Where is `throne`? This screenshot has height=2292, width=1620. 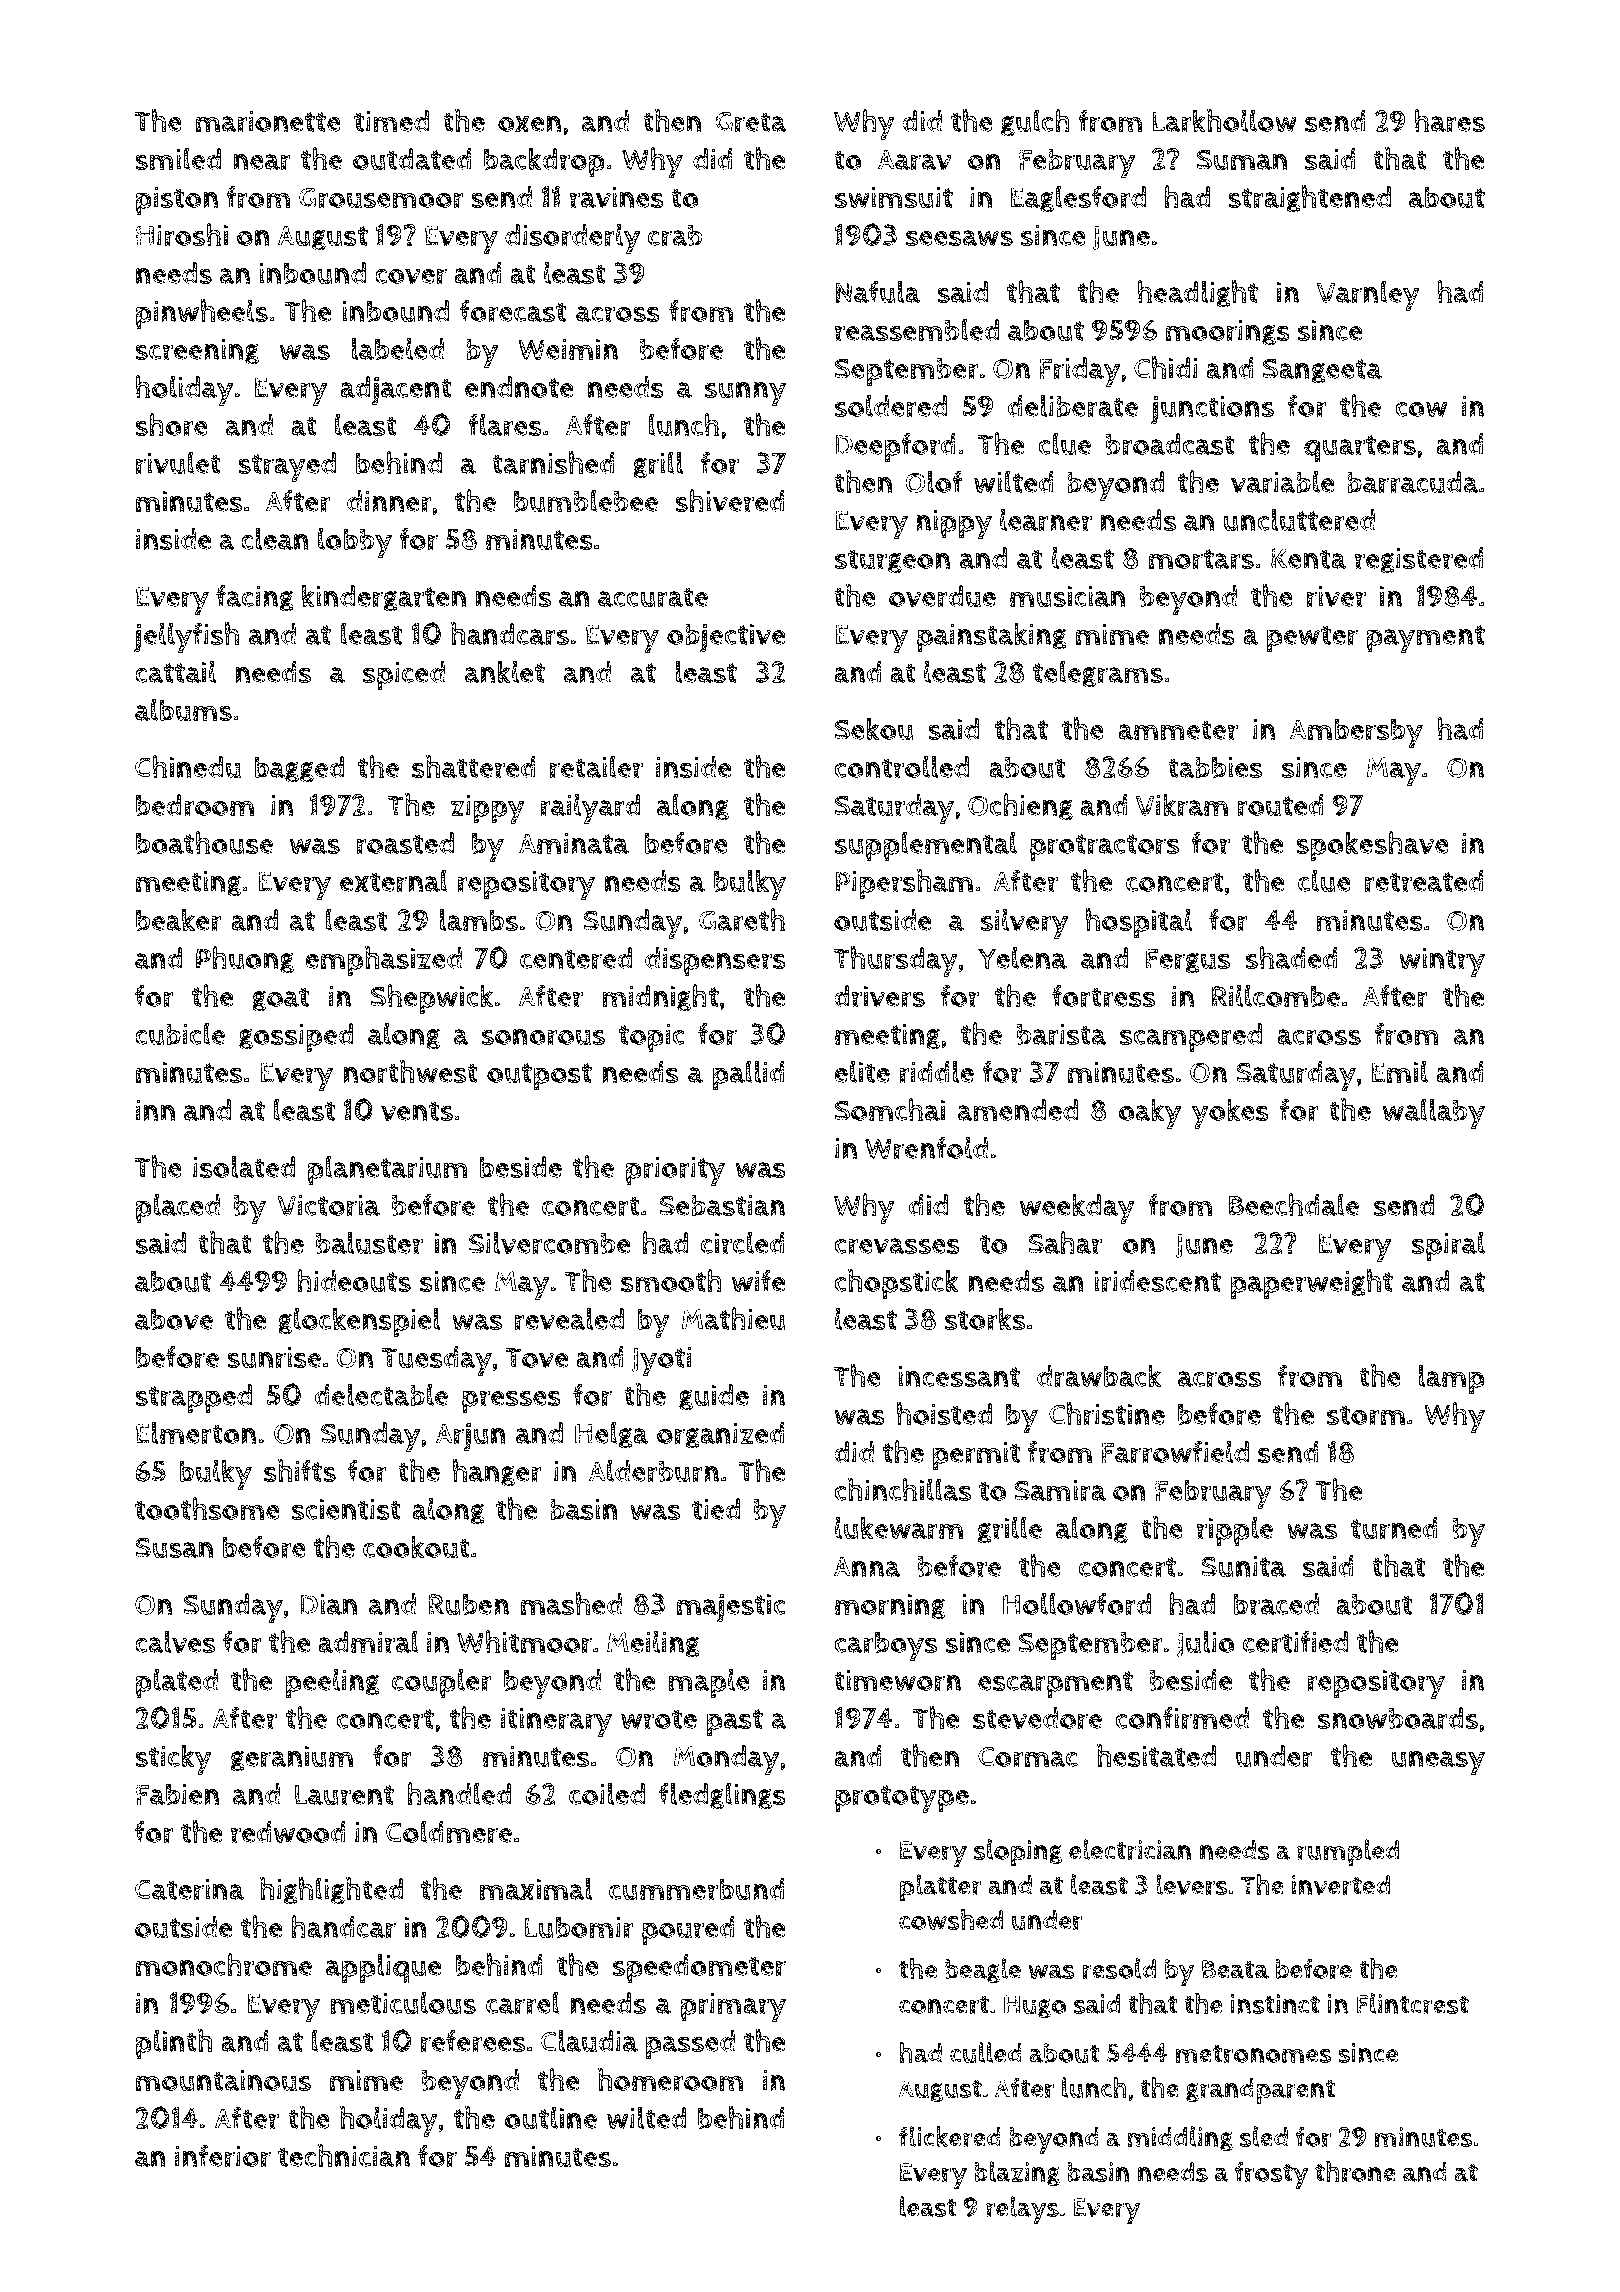
throne is located at coordinates (1355, 2172).
